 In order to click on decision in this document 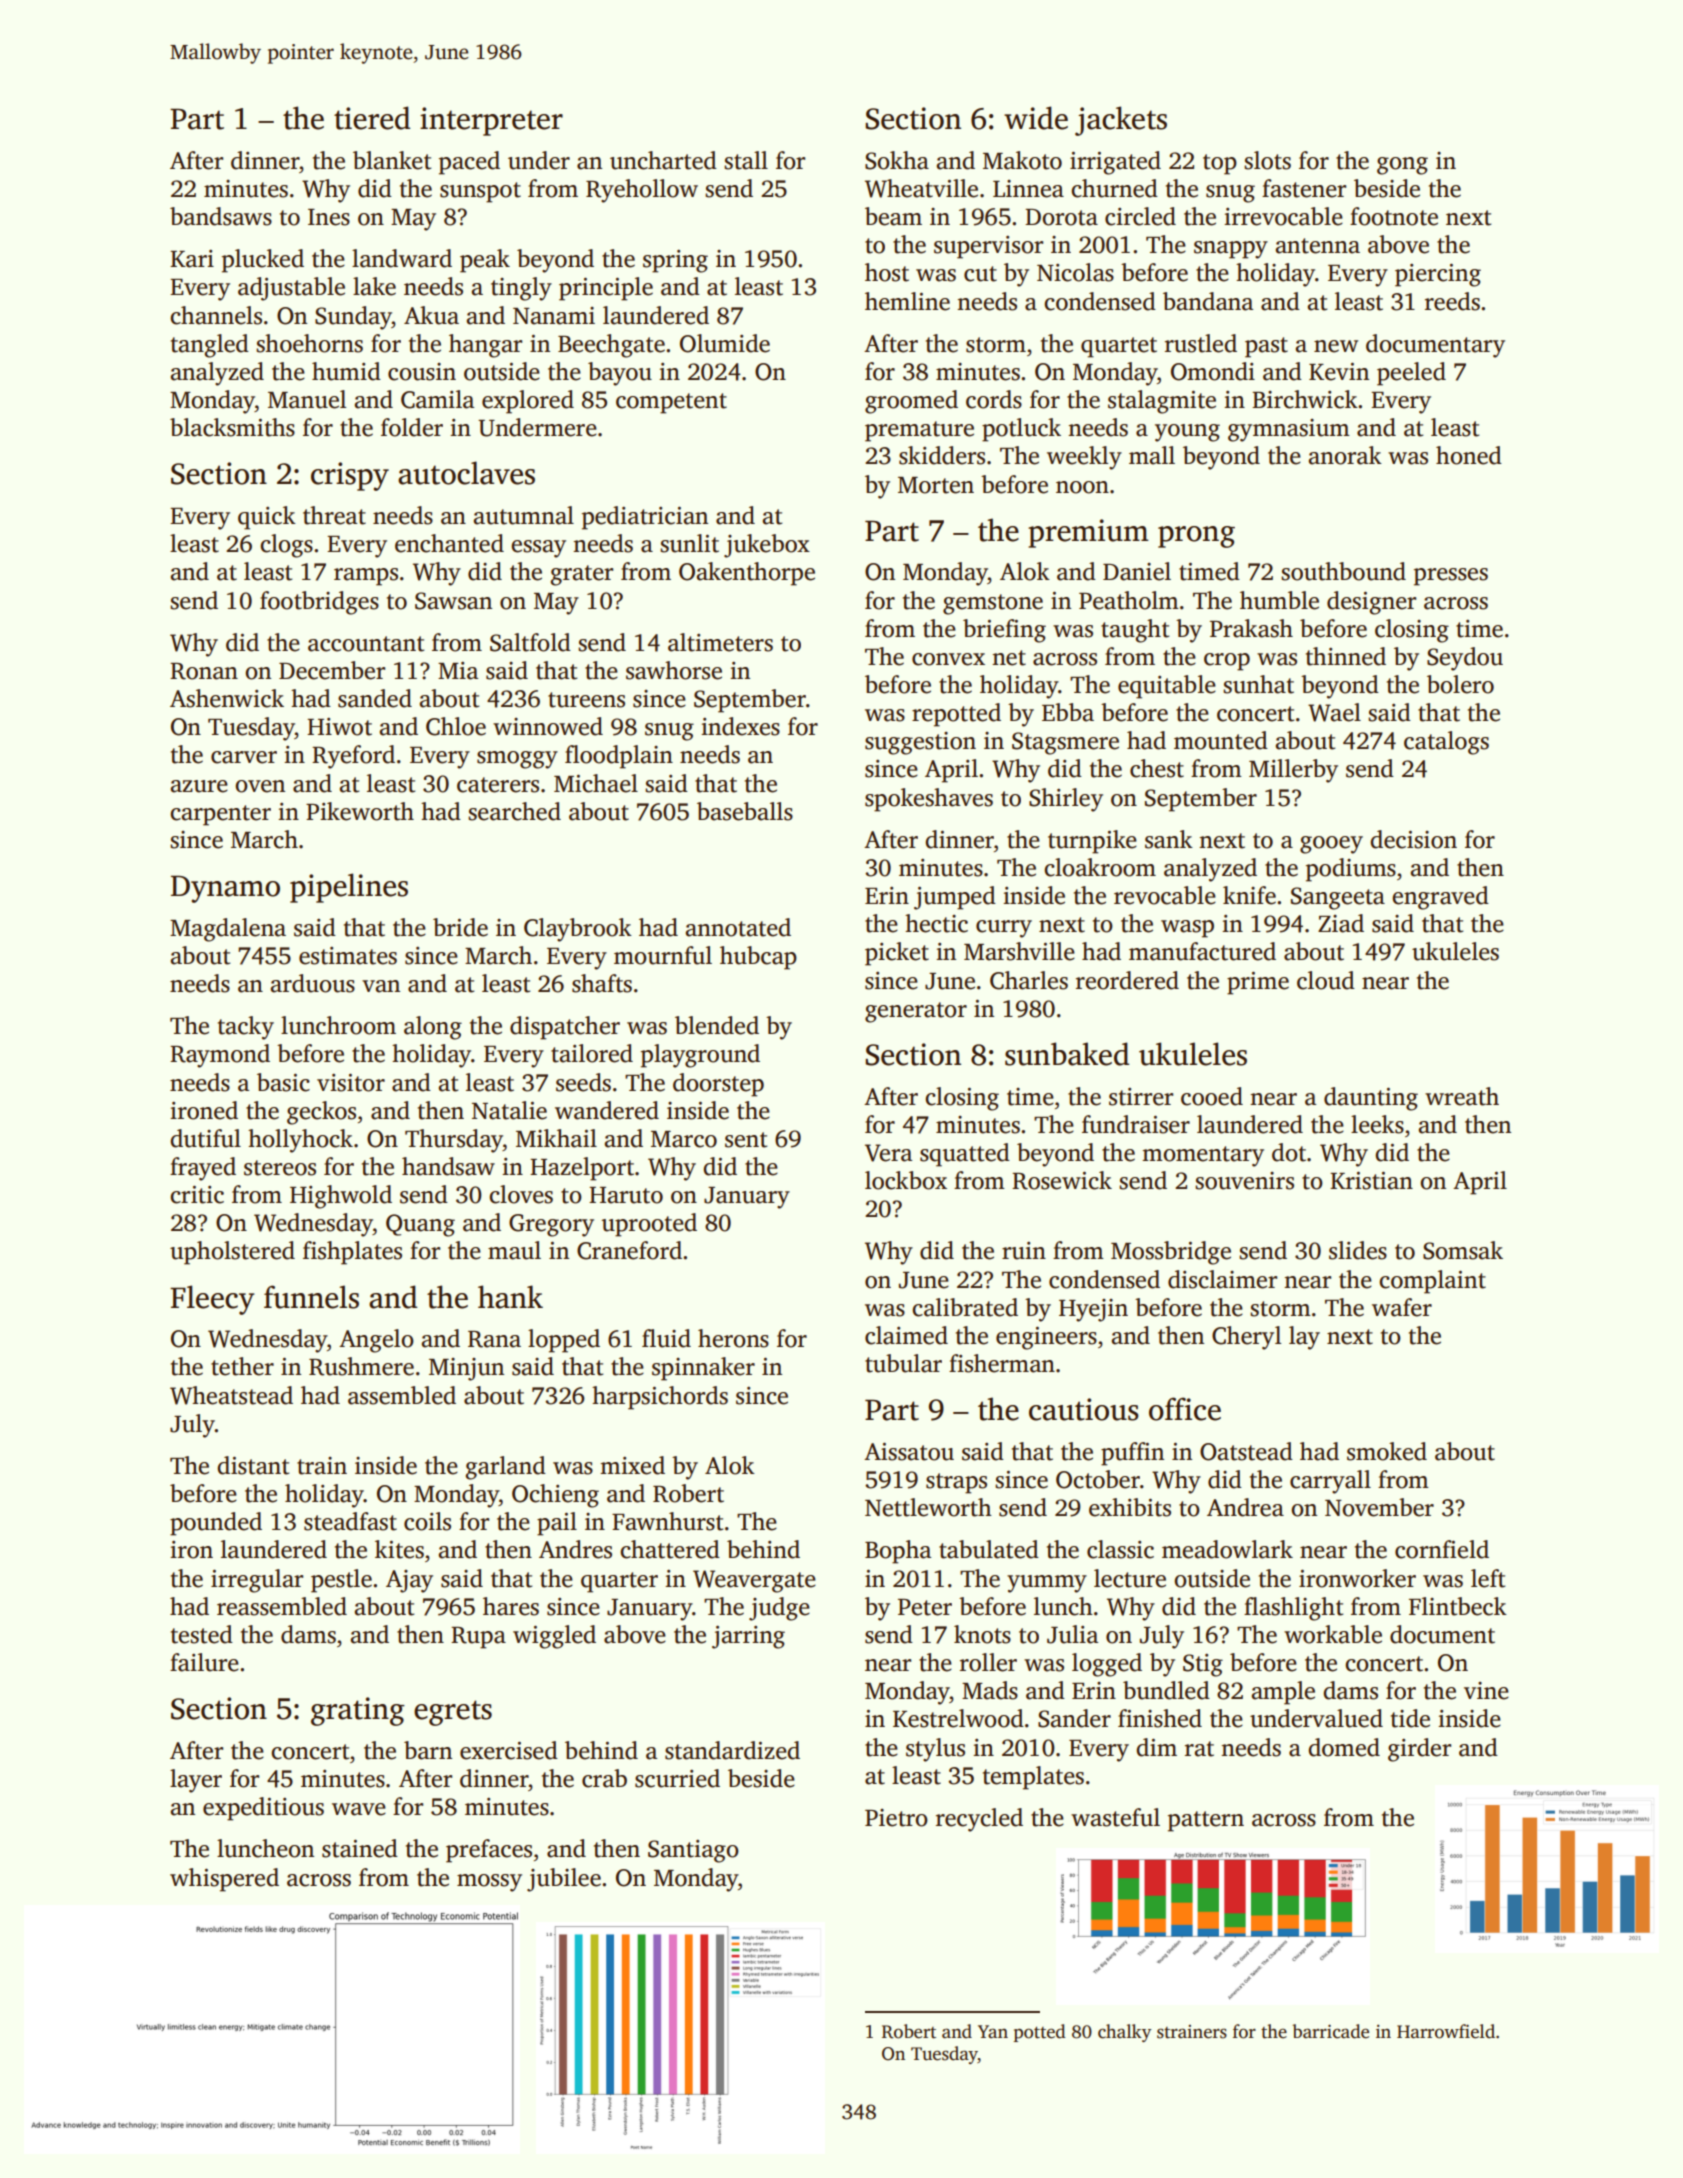, I will do `click(1413, 839)`.
